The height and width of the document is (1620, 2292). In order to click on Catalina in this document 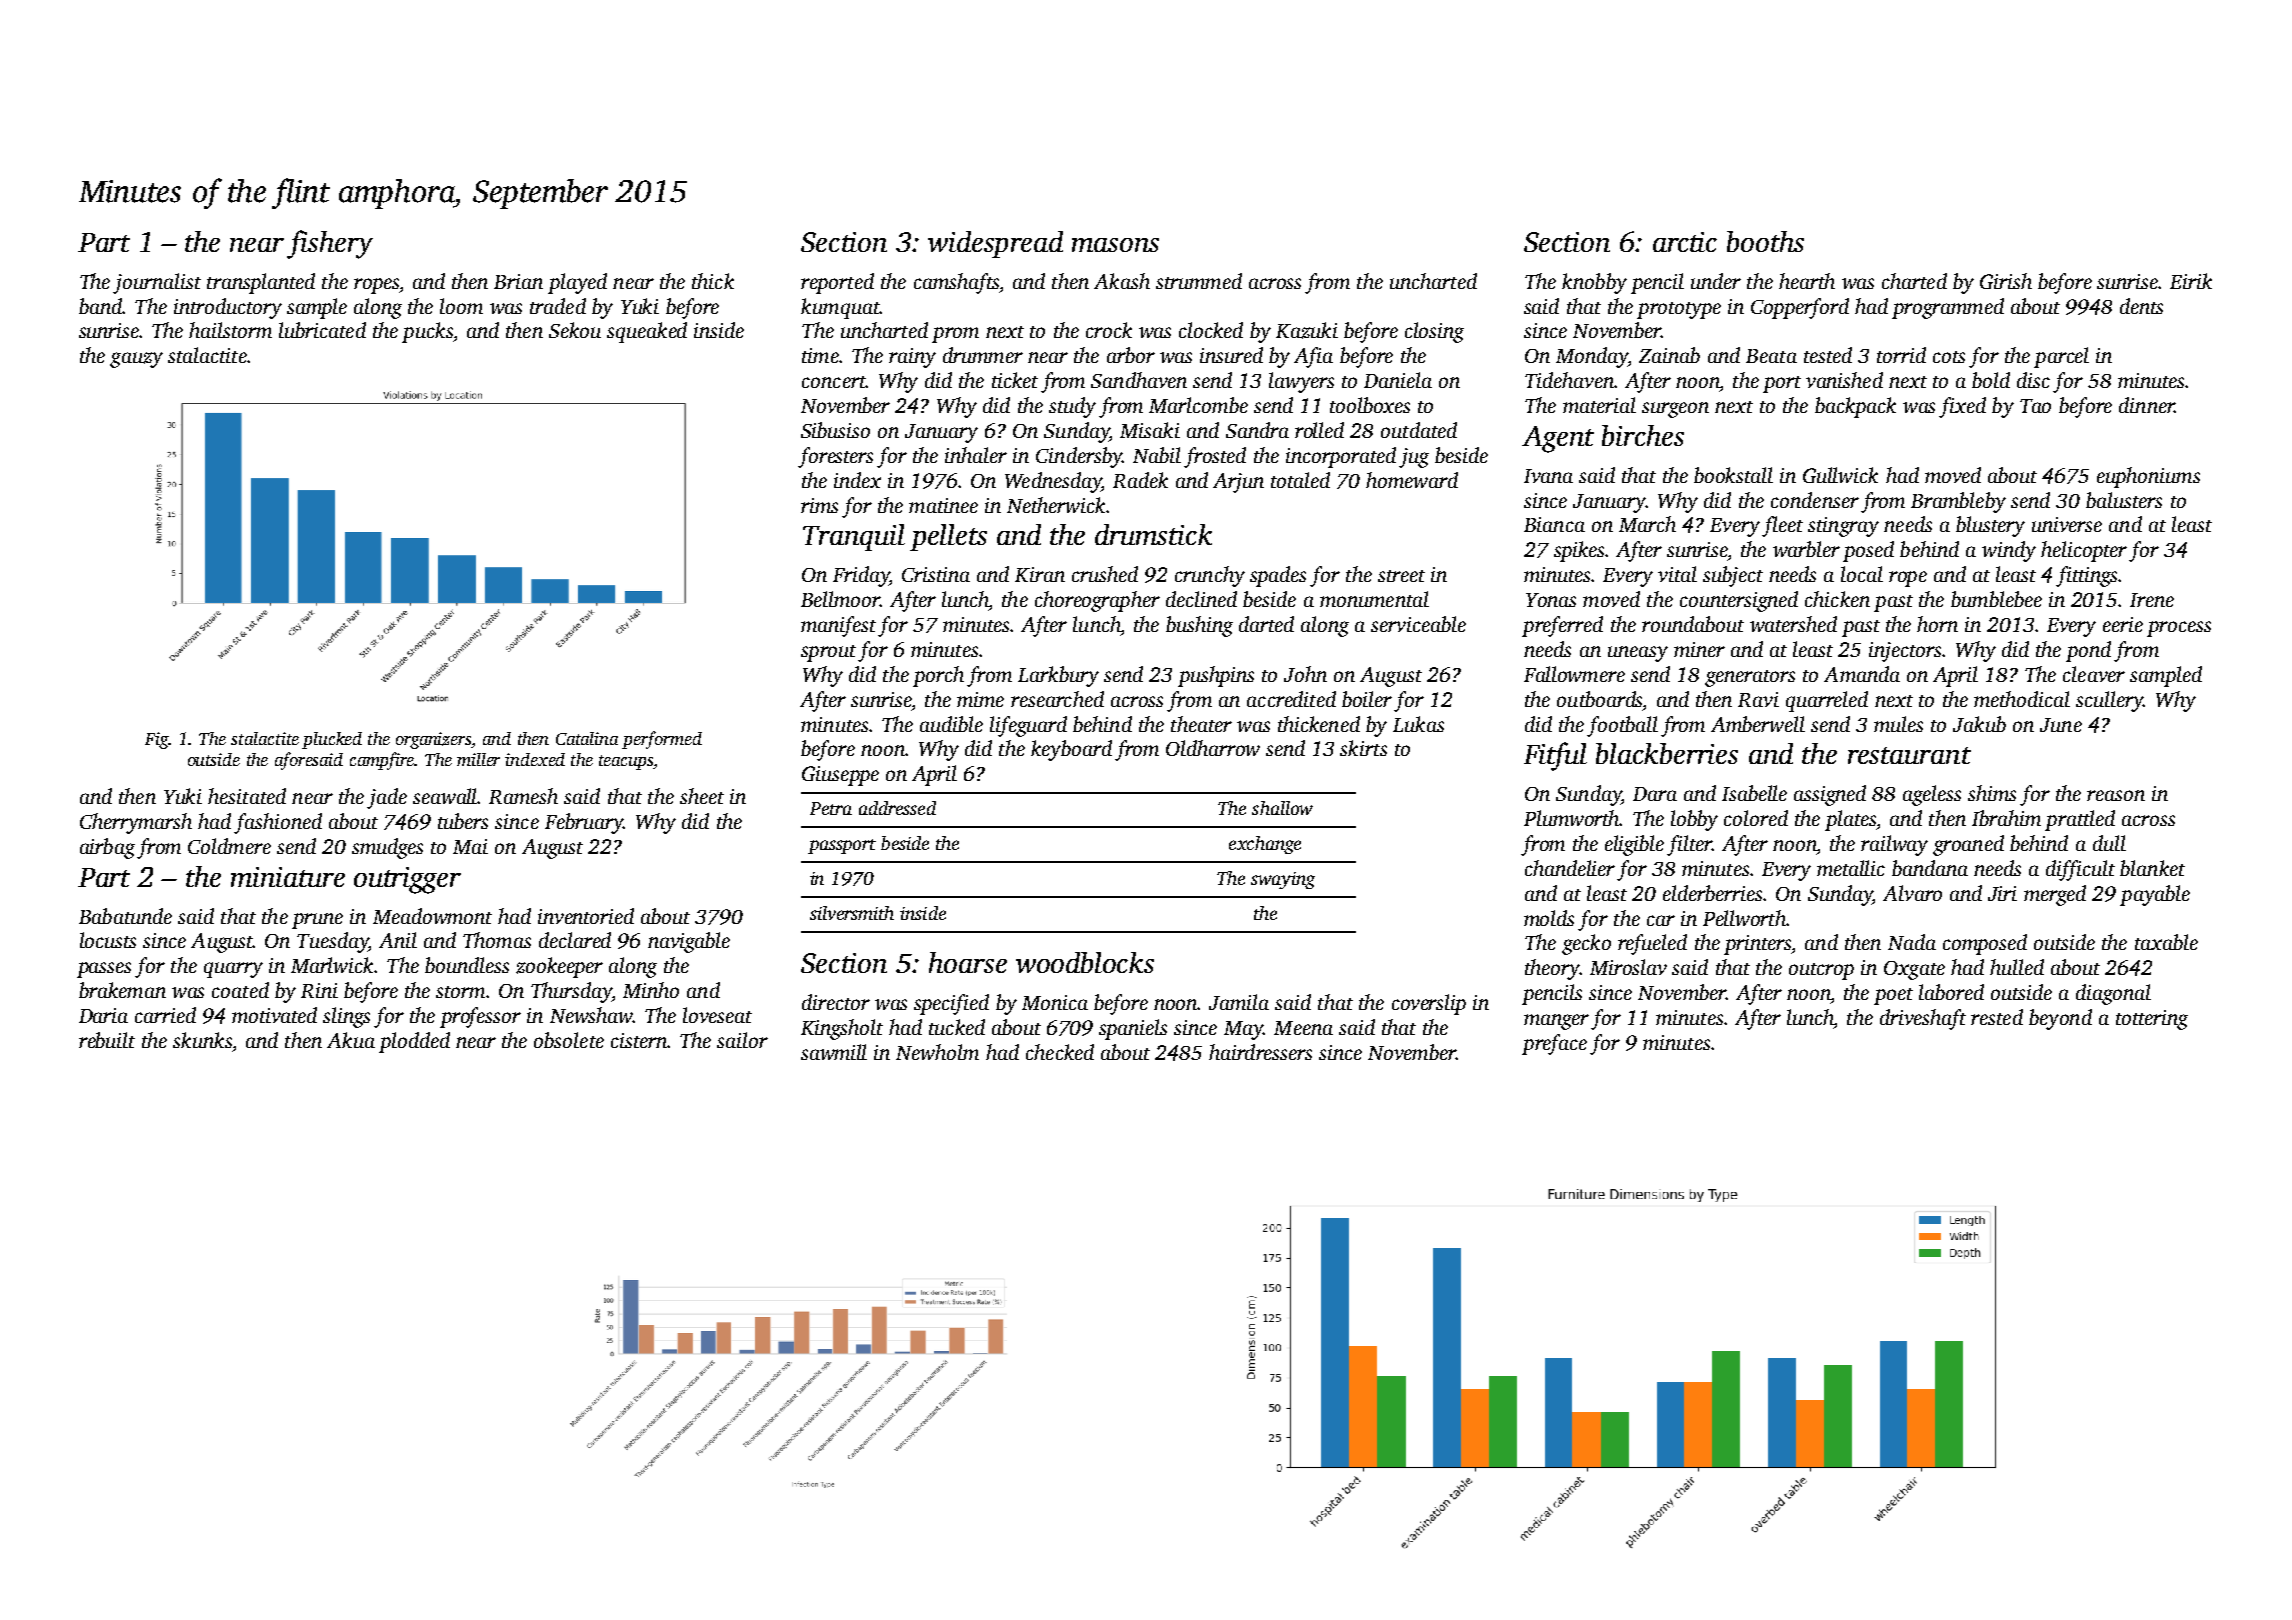, I will do `click(587, 738)`.
